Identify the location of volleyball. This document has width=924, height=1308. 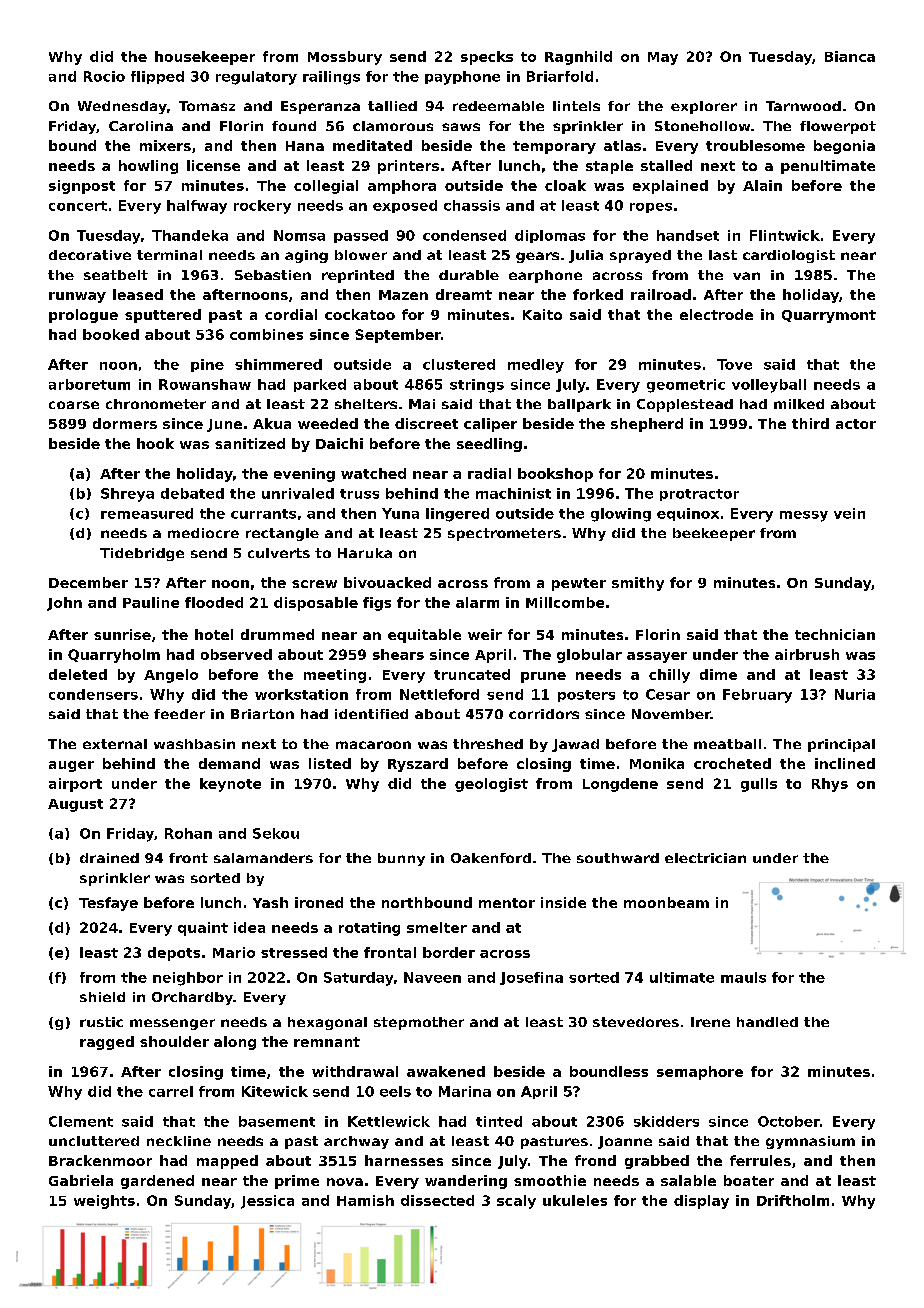
(769, 386).
